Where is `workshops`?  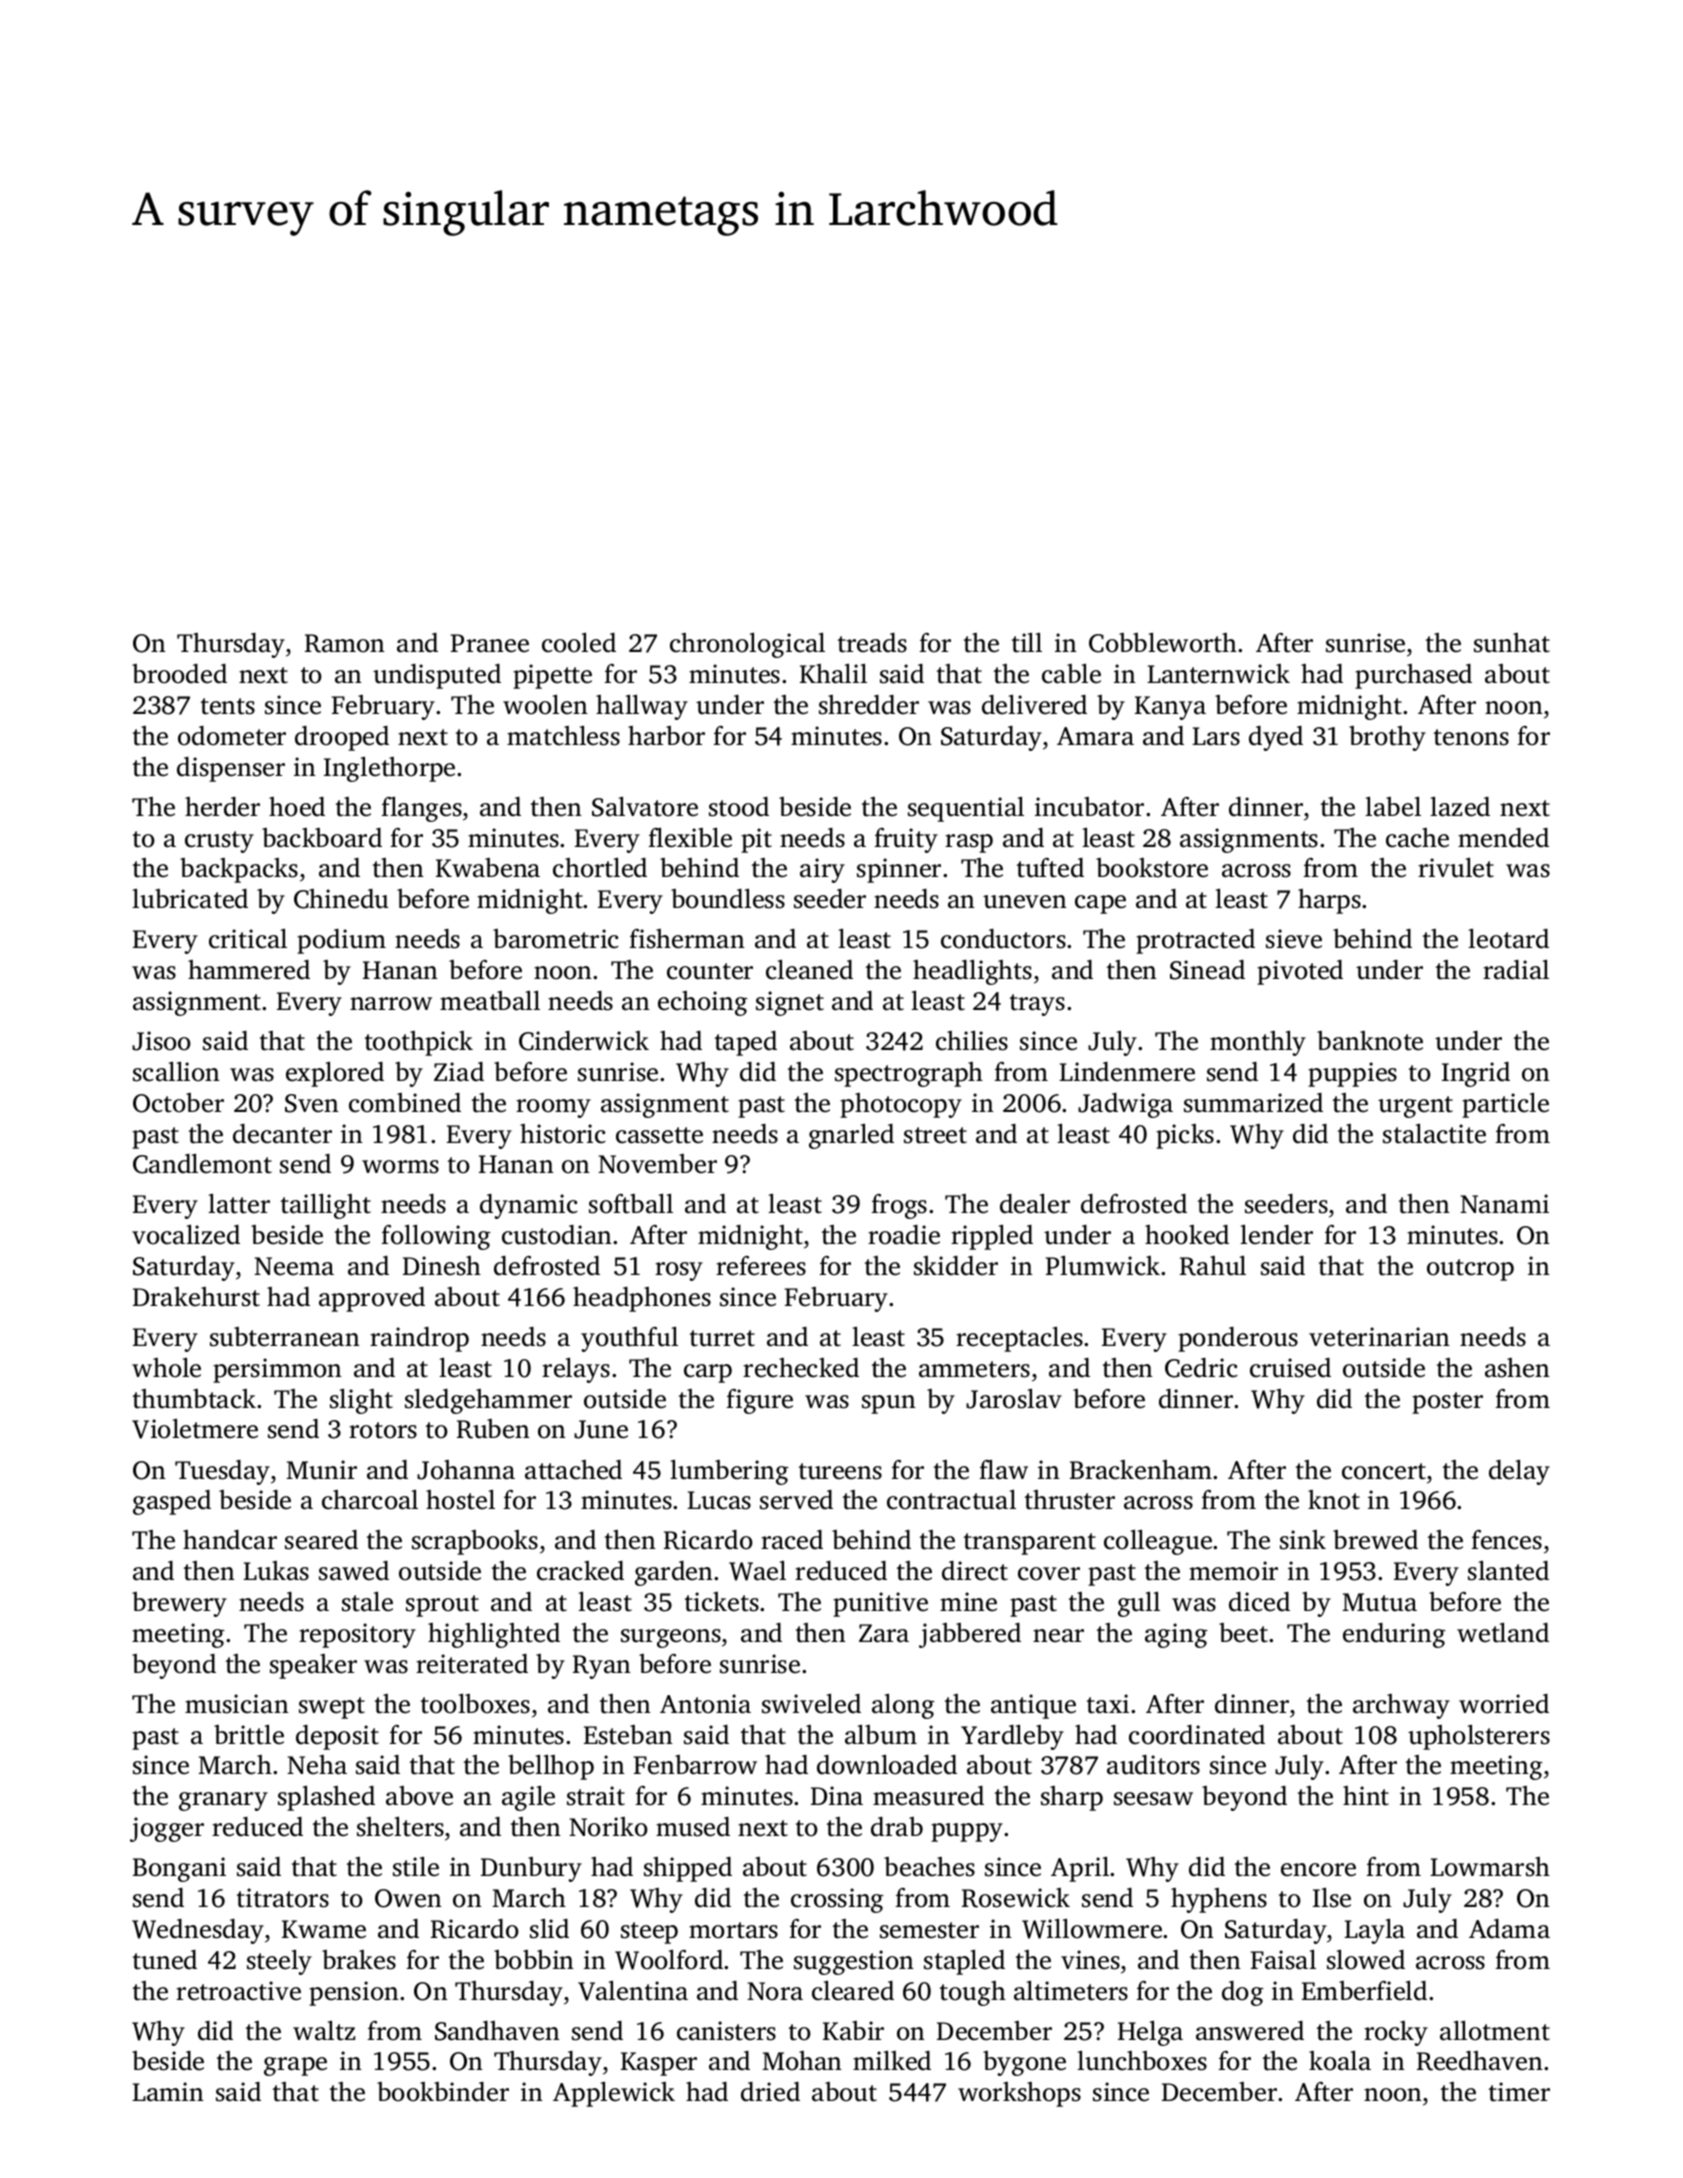 workshops is located at coordinates (1019, 2094).
